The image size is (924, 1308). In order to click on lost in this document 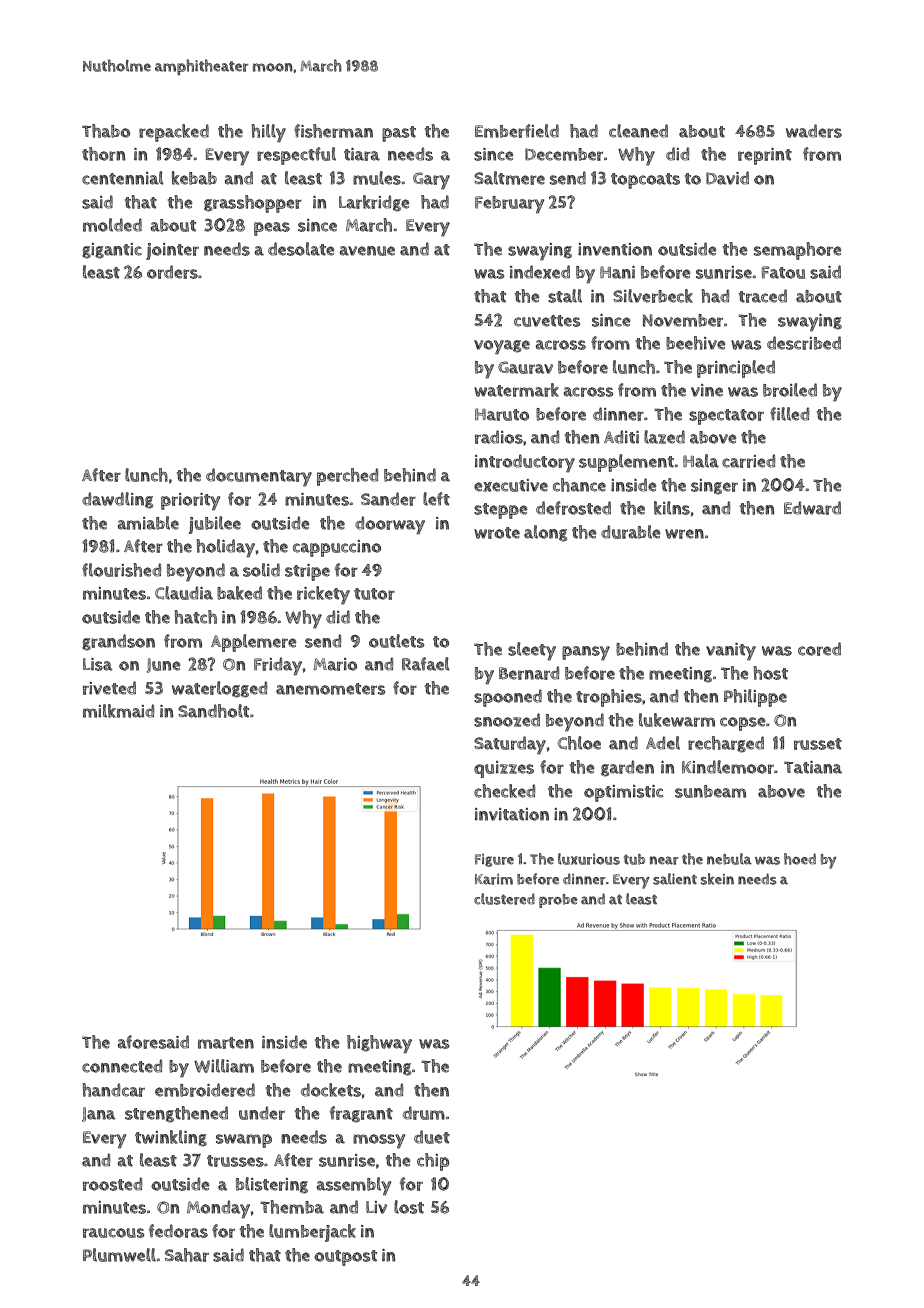, I will do `click(409, 1207)`.
